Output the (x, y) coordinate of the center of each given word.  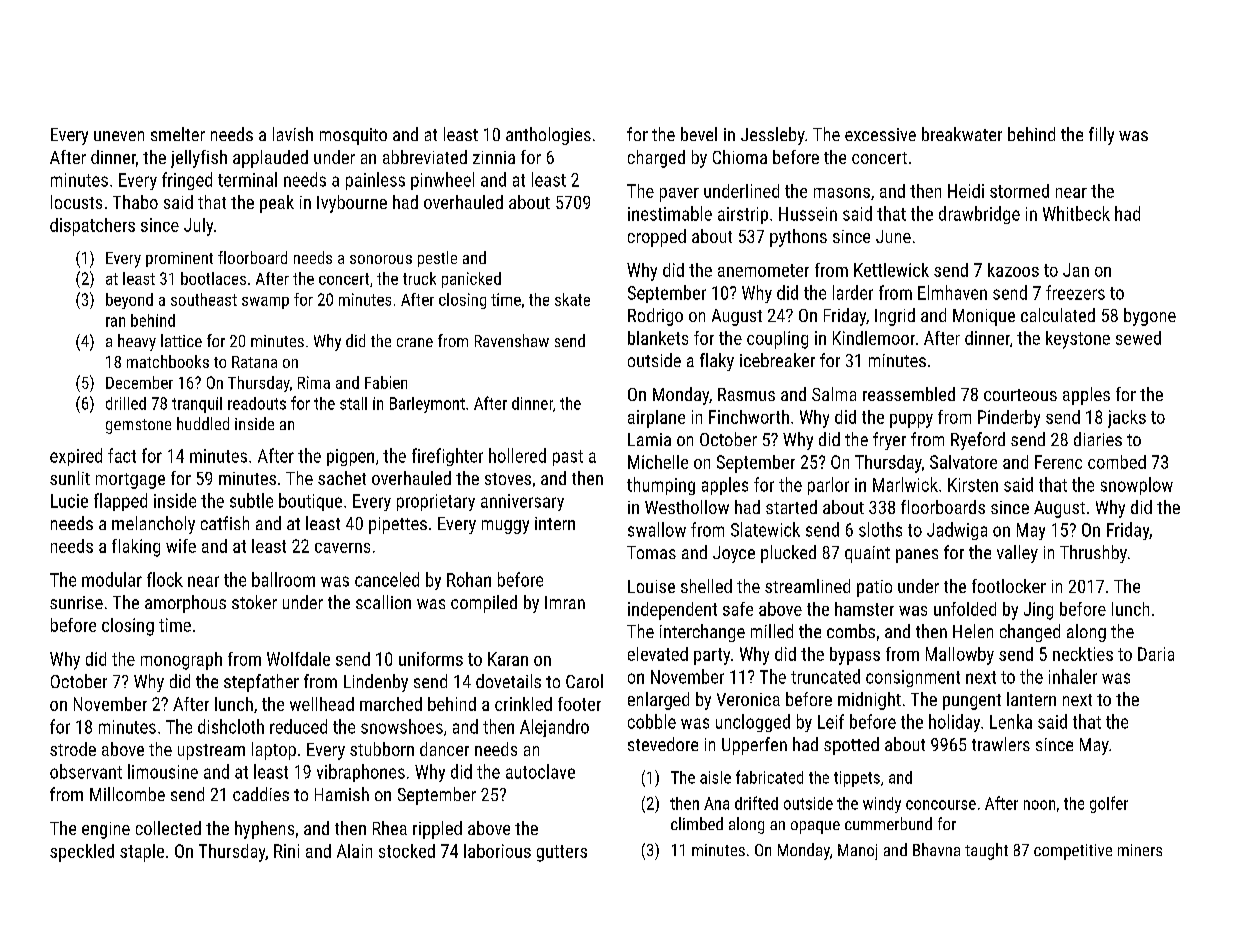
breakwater (962, 134)
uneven (119, 136)
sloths (880, 529)
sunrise (76, 602)
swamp (265, 303)
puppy (911, 421)
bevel (699, 134)
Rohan (469, 579)
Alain (354, 851)
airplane (656, 419)
